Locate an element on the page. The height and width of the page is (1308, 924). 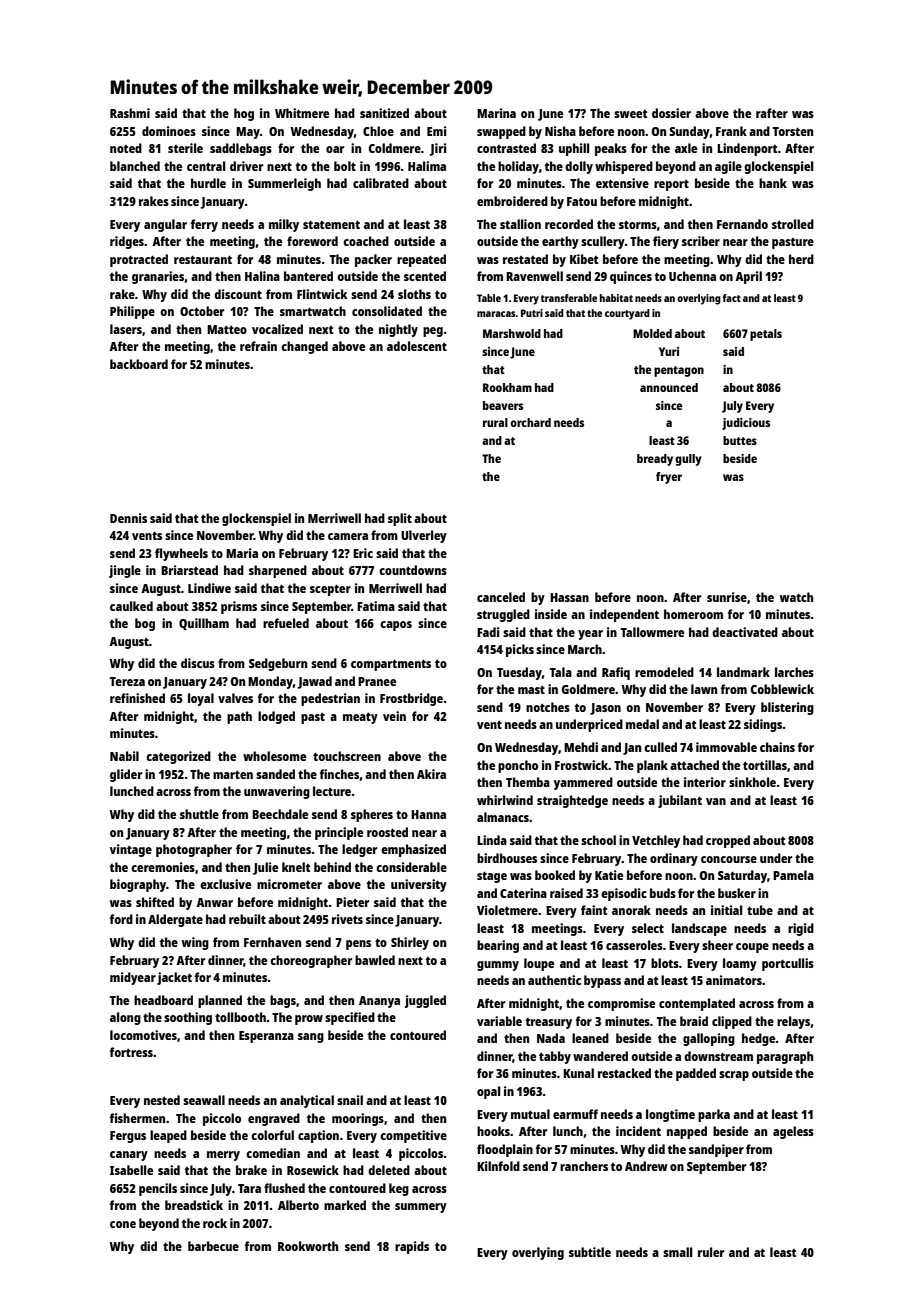
Lindiwe is located at coordinates (209, 588).
